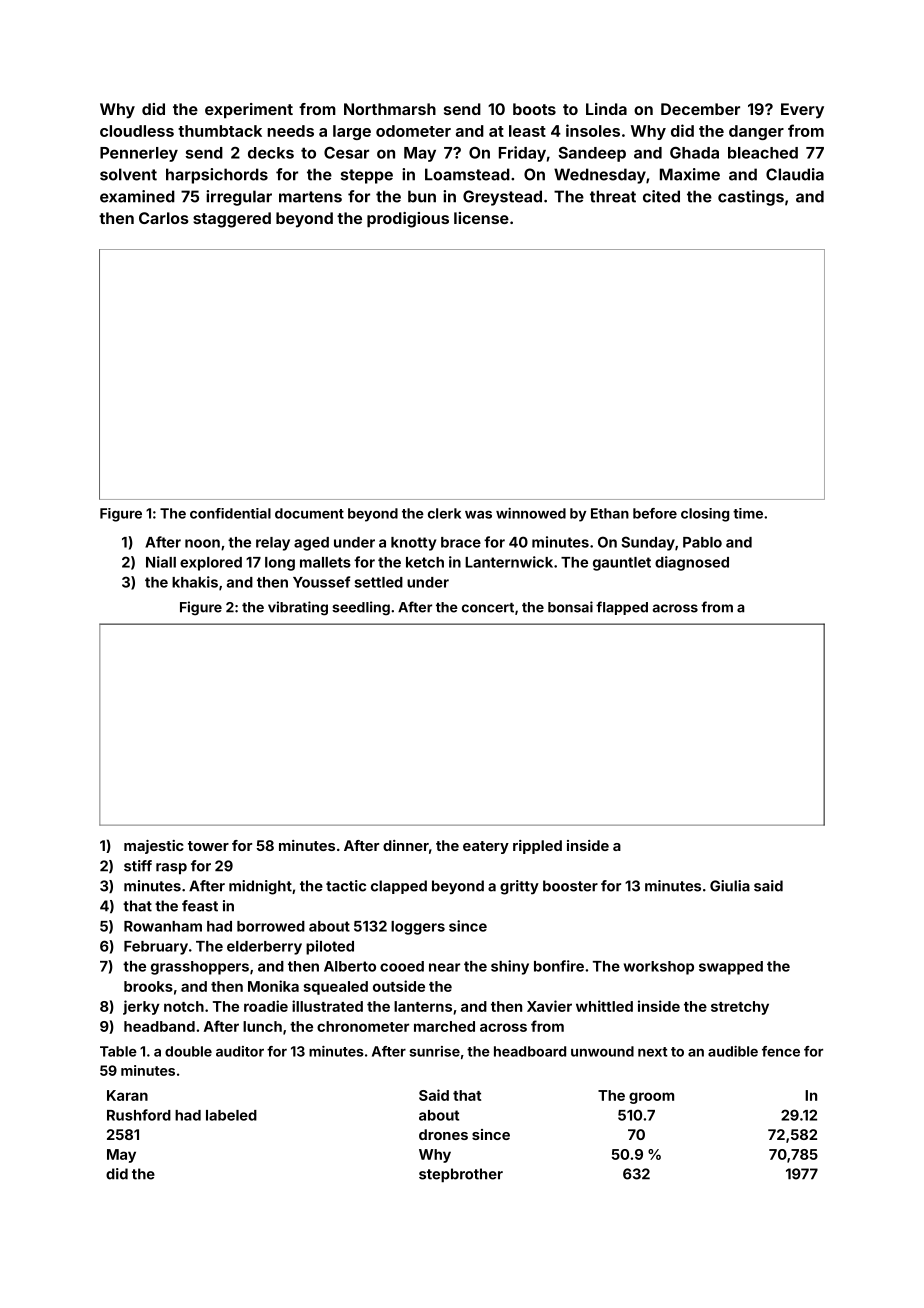 This screenshot has height=1308, width=924. I want to click on before, so click(655, 513).
